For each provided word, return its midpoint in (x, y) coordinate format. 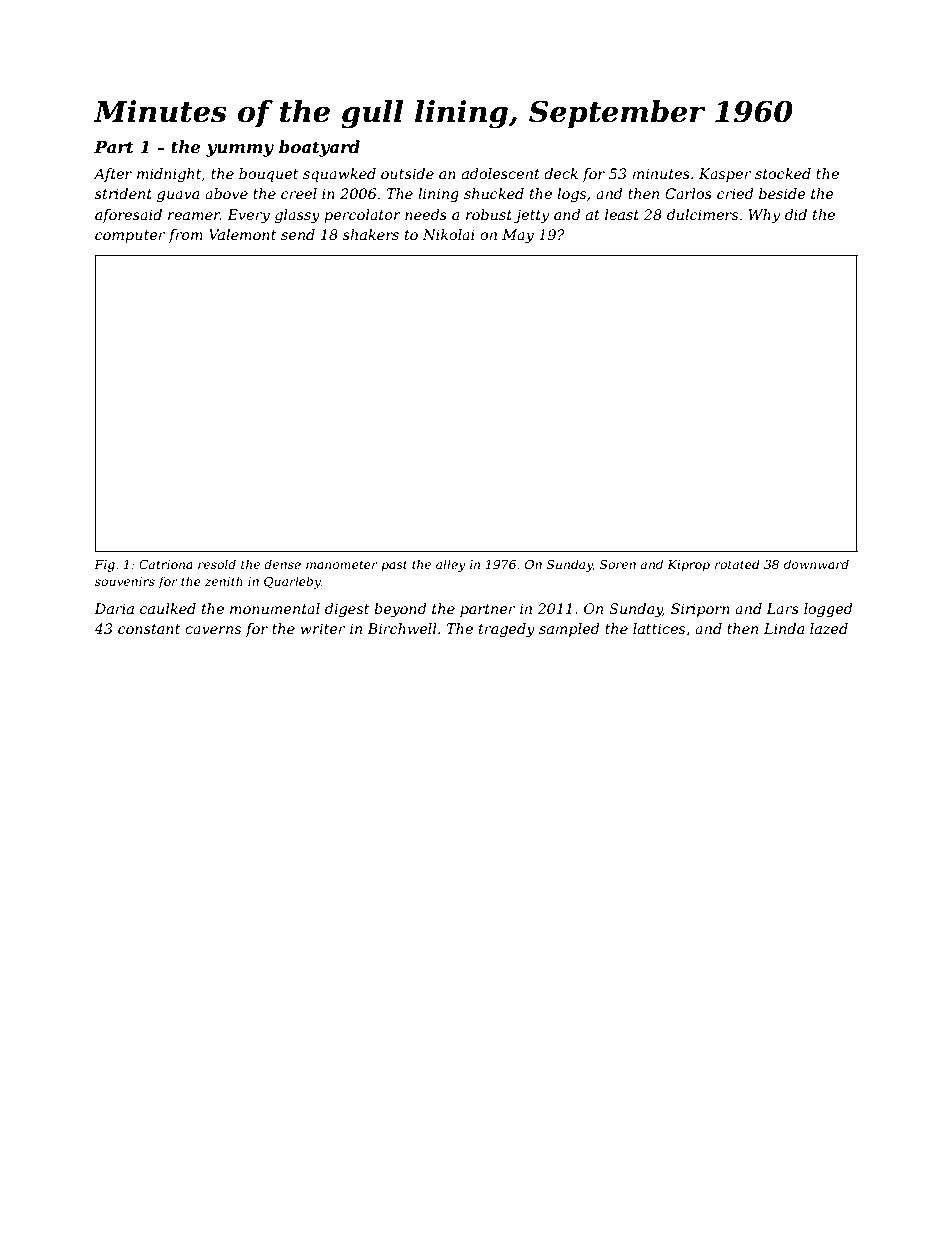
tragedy (507, 630)
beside (782, 193)
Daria (114, 608)
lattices (659, 628)
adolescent (501, 173)
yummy (240, 150)
